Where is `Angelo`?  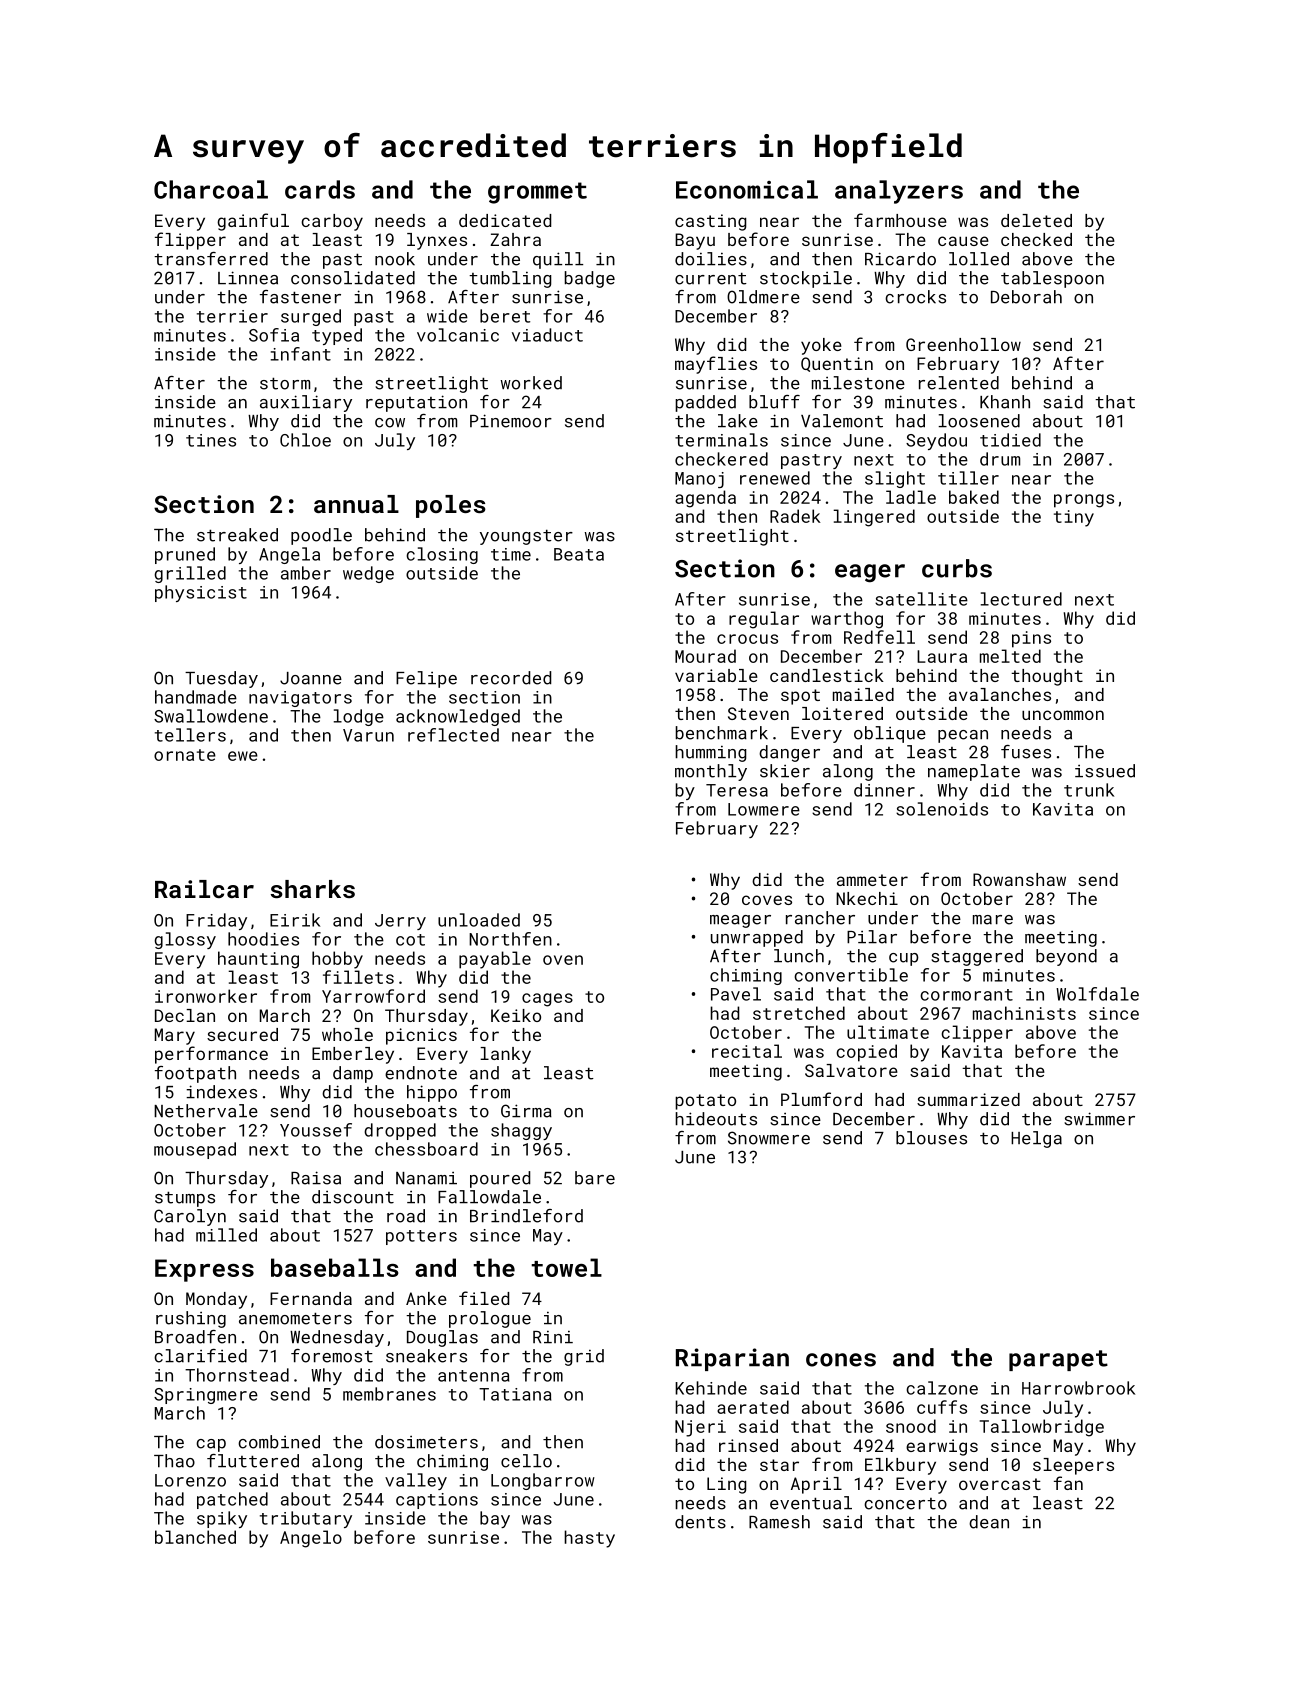
Angelo is located at coordinates (311, 1539).
